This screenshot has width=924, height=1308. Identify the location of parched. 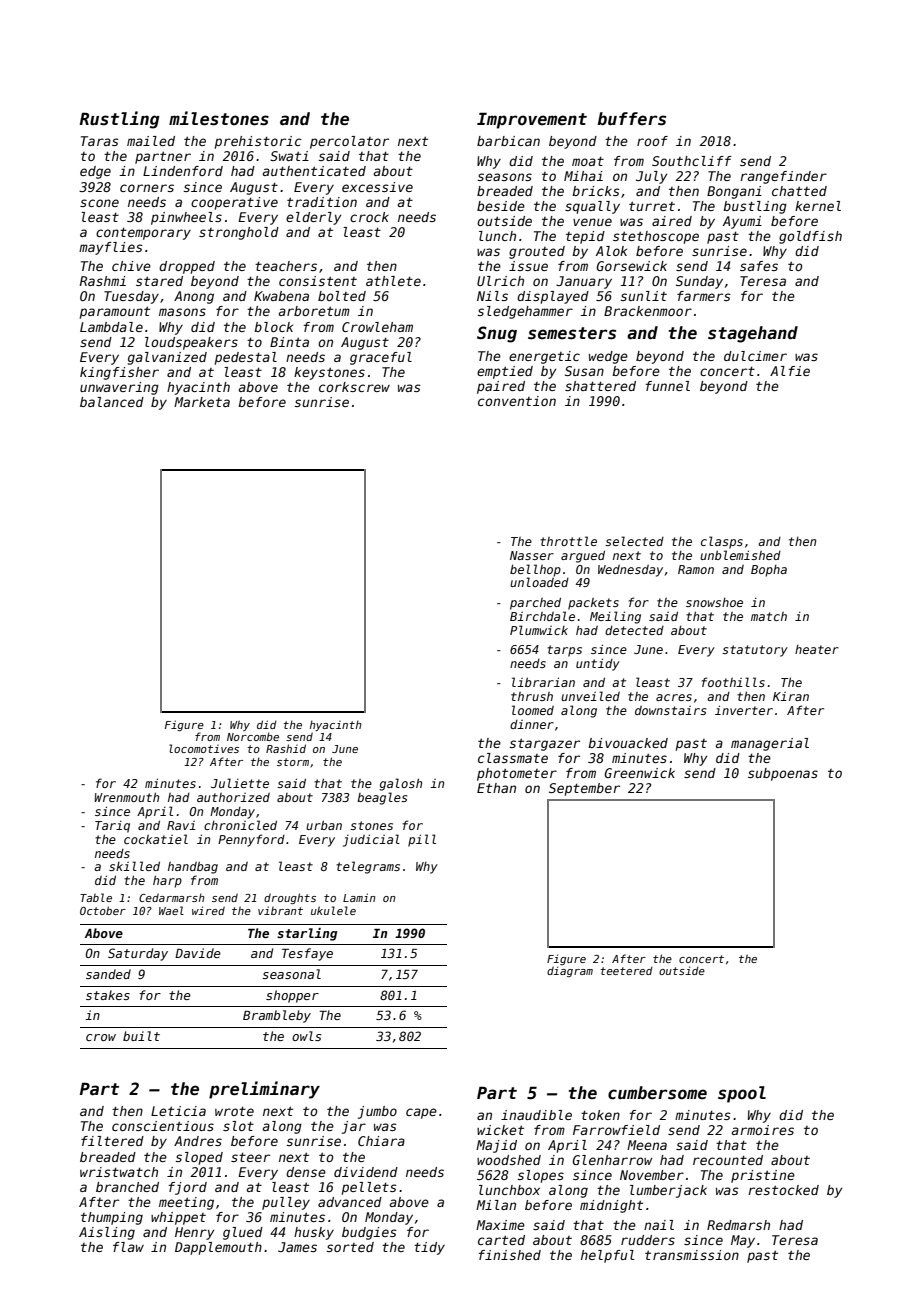
(535, 603).
